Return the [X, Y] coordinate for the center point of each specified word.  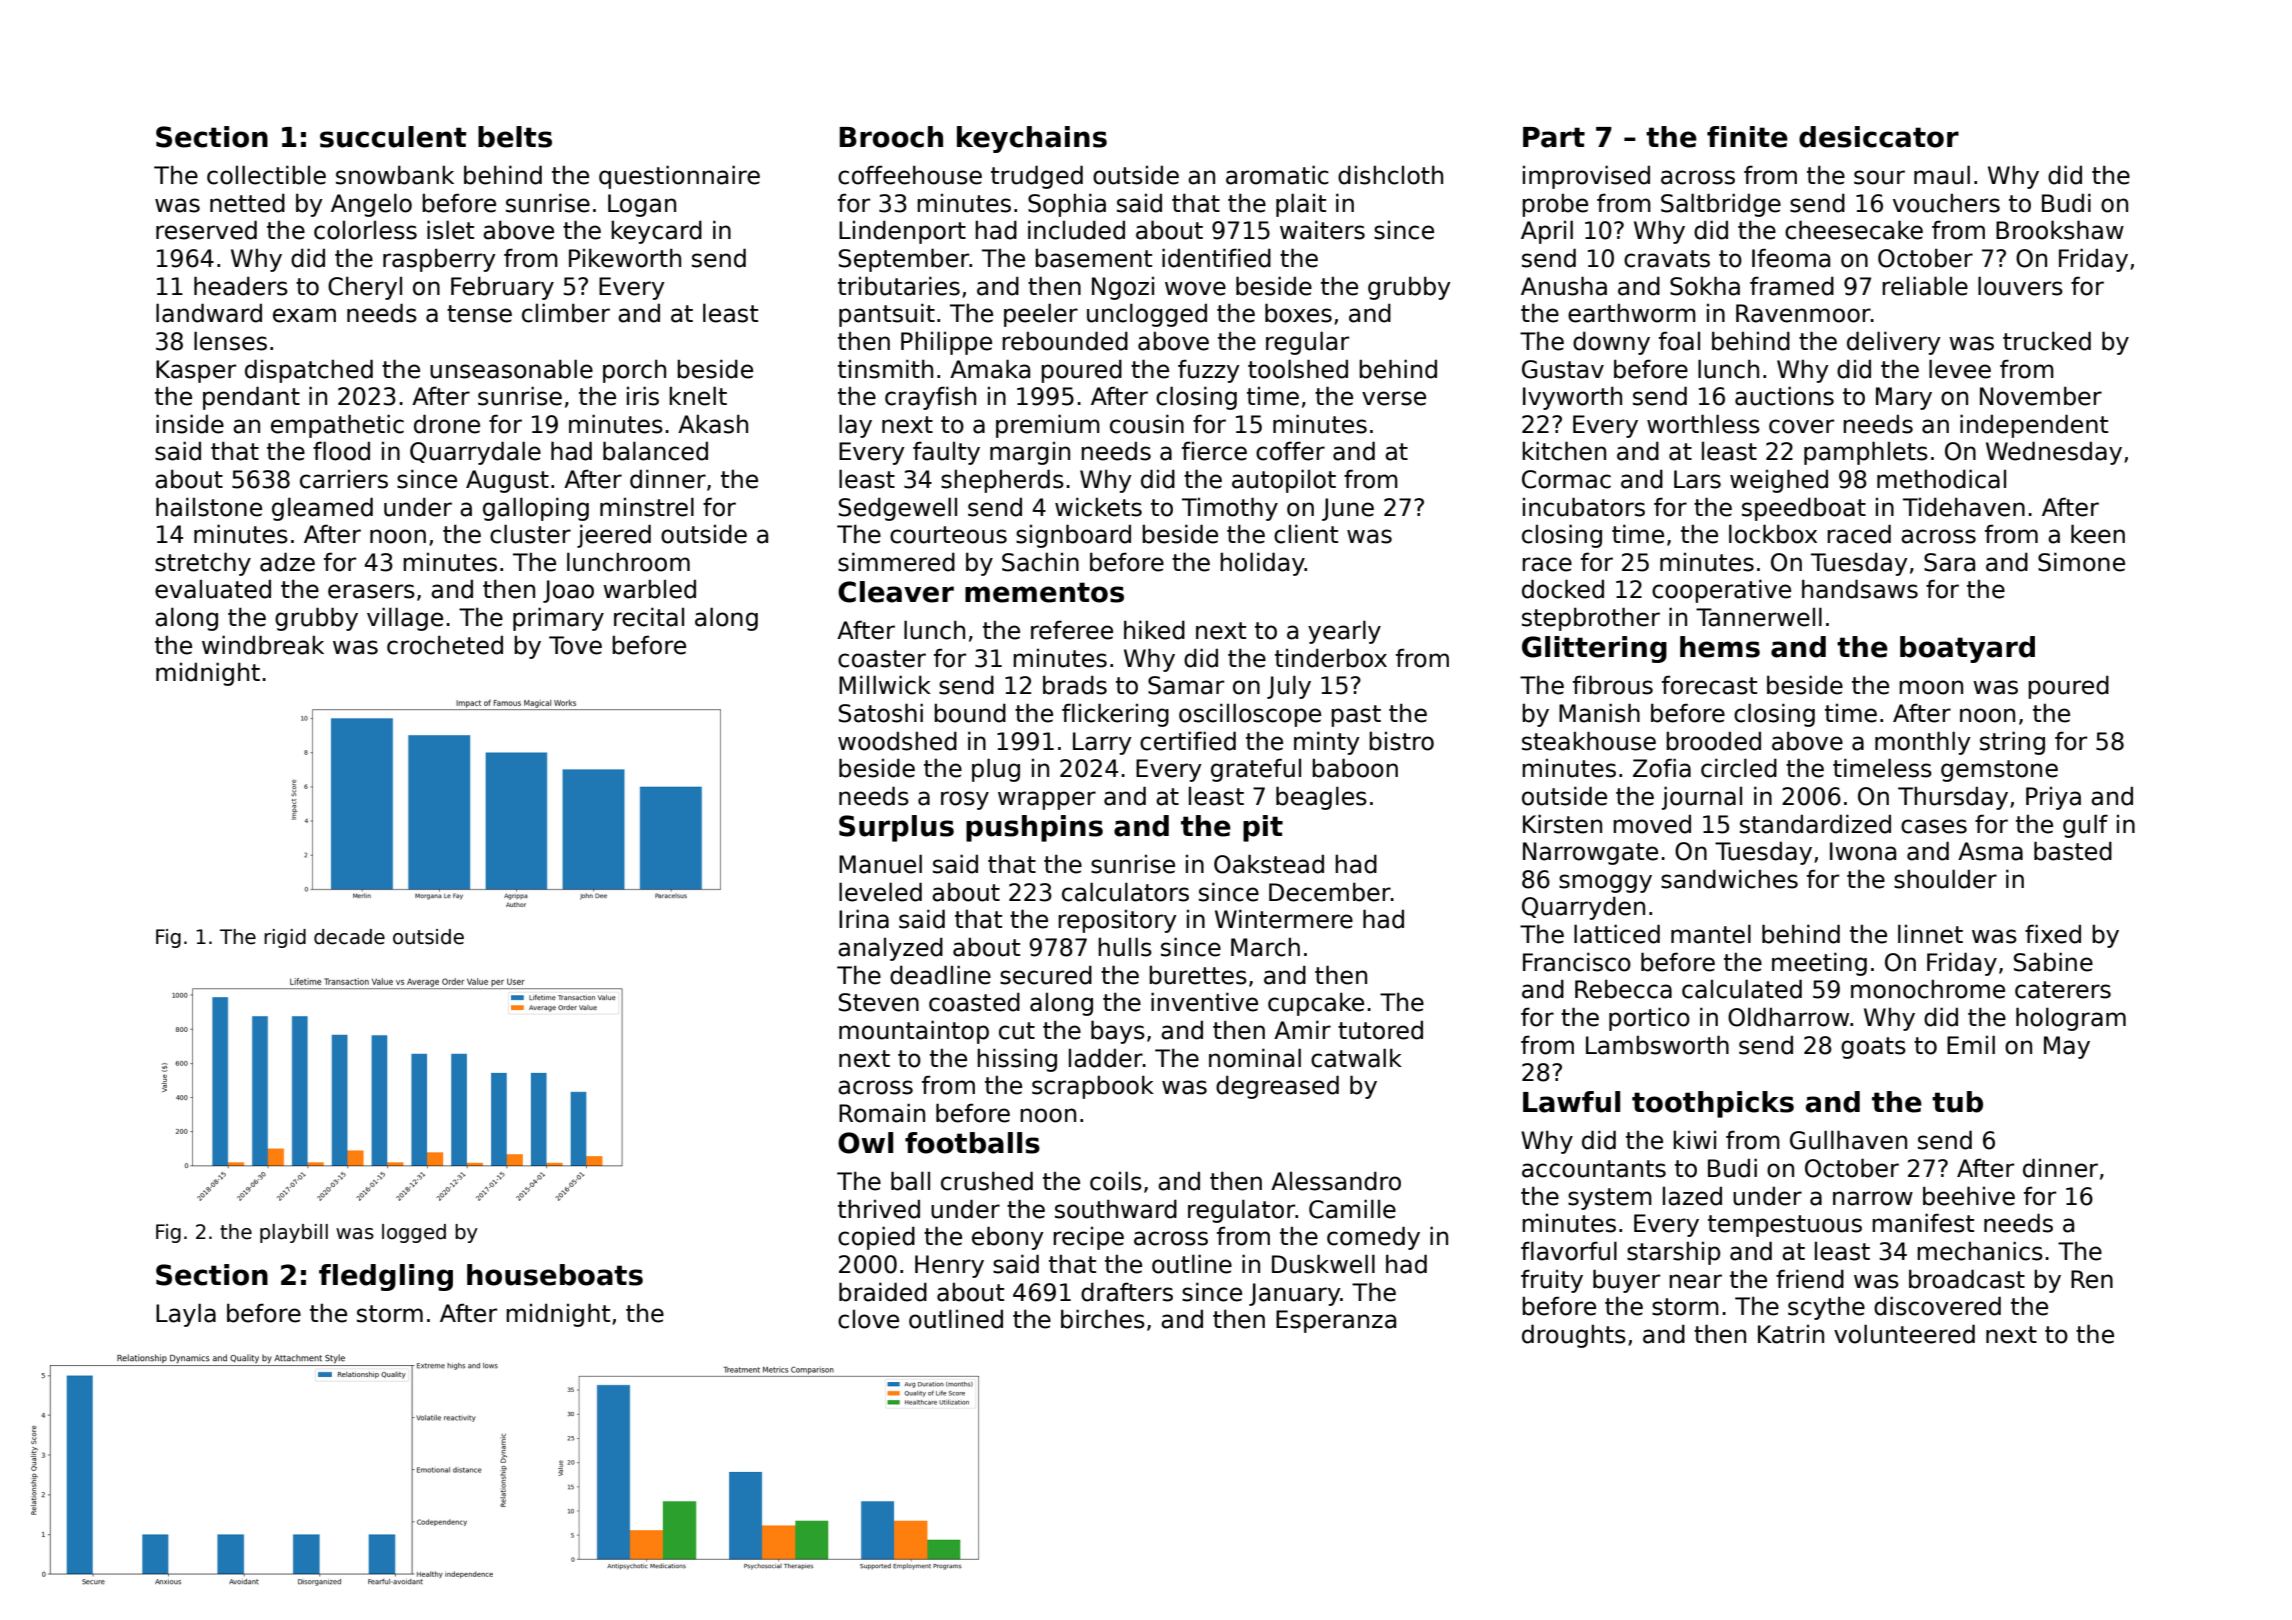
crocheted [445, 645]
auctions [1784, 396]
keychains [1032, 139]
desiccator [1879, 137]
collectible [266, 175]
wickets [1098, 507]
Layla [186, 1315]
